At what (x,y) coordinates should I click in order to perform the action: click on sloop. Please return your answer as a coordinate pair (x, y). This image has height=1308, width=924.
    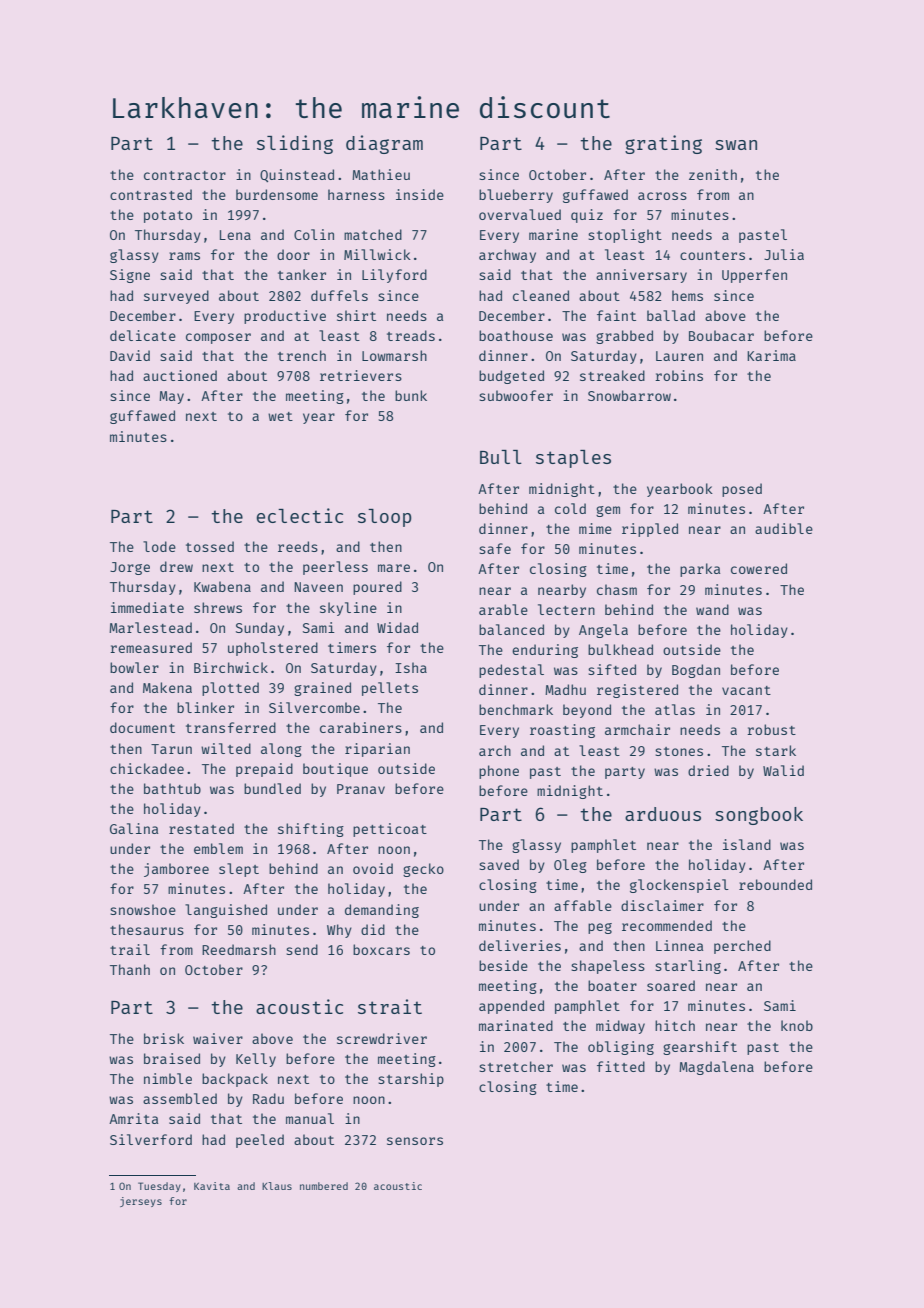
    Looking at the image, I should click on (385, 518).
